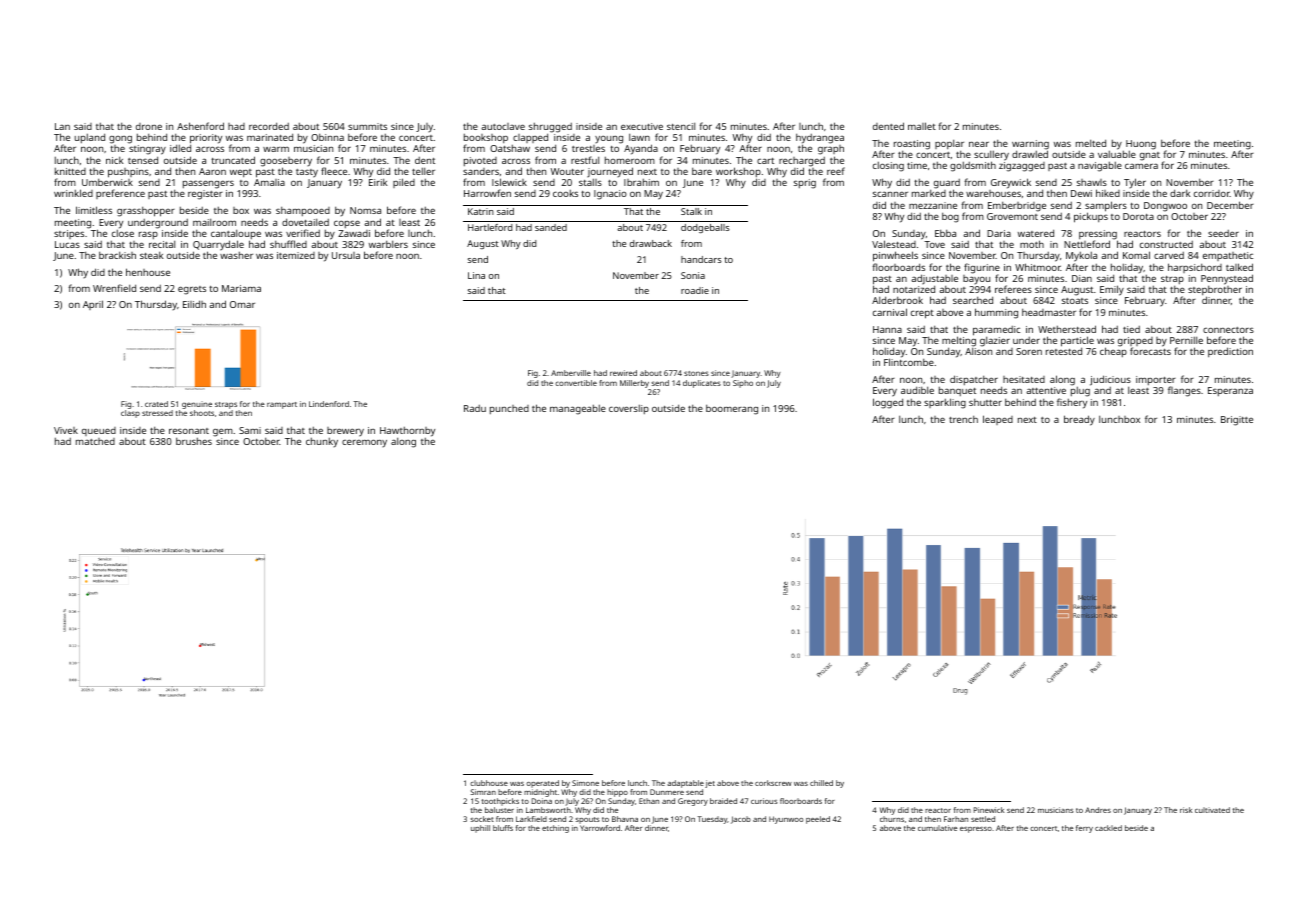 Image resolution: width=1308 pixels, height=924 pixels. What do you see at coordinates (66, 430) in the screenshot?
I see `Vivek` at bounding box center [66, 430].
